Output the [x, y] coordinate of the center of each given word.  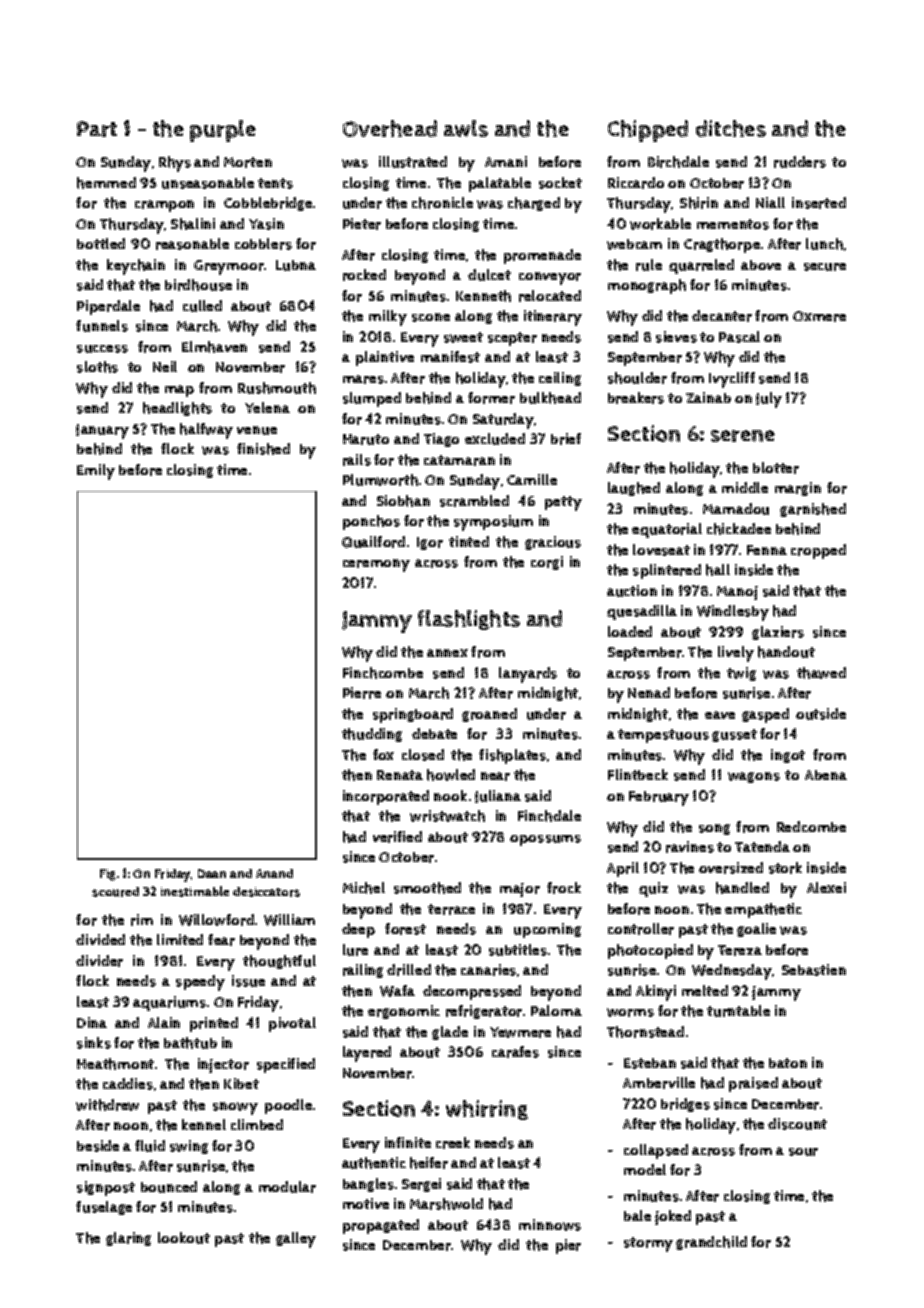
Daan [212, 873]
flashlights [469, 620]
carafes [515, 1052]
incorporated [386, 797]
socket [560, 183]
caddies [128, 1084]
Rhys [175, 164]
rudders [800, 162]
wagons [754, 777]
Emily [96, 472]
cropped [818, 551]
